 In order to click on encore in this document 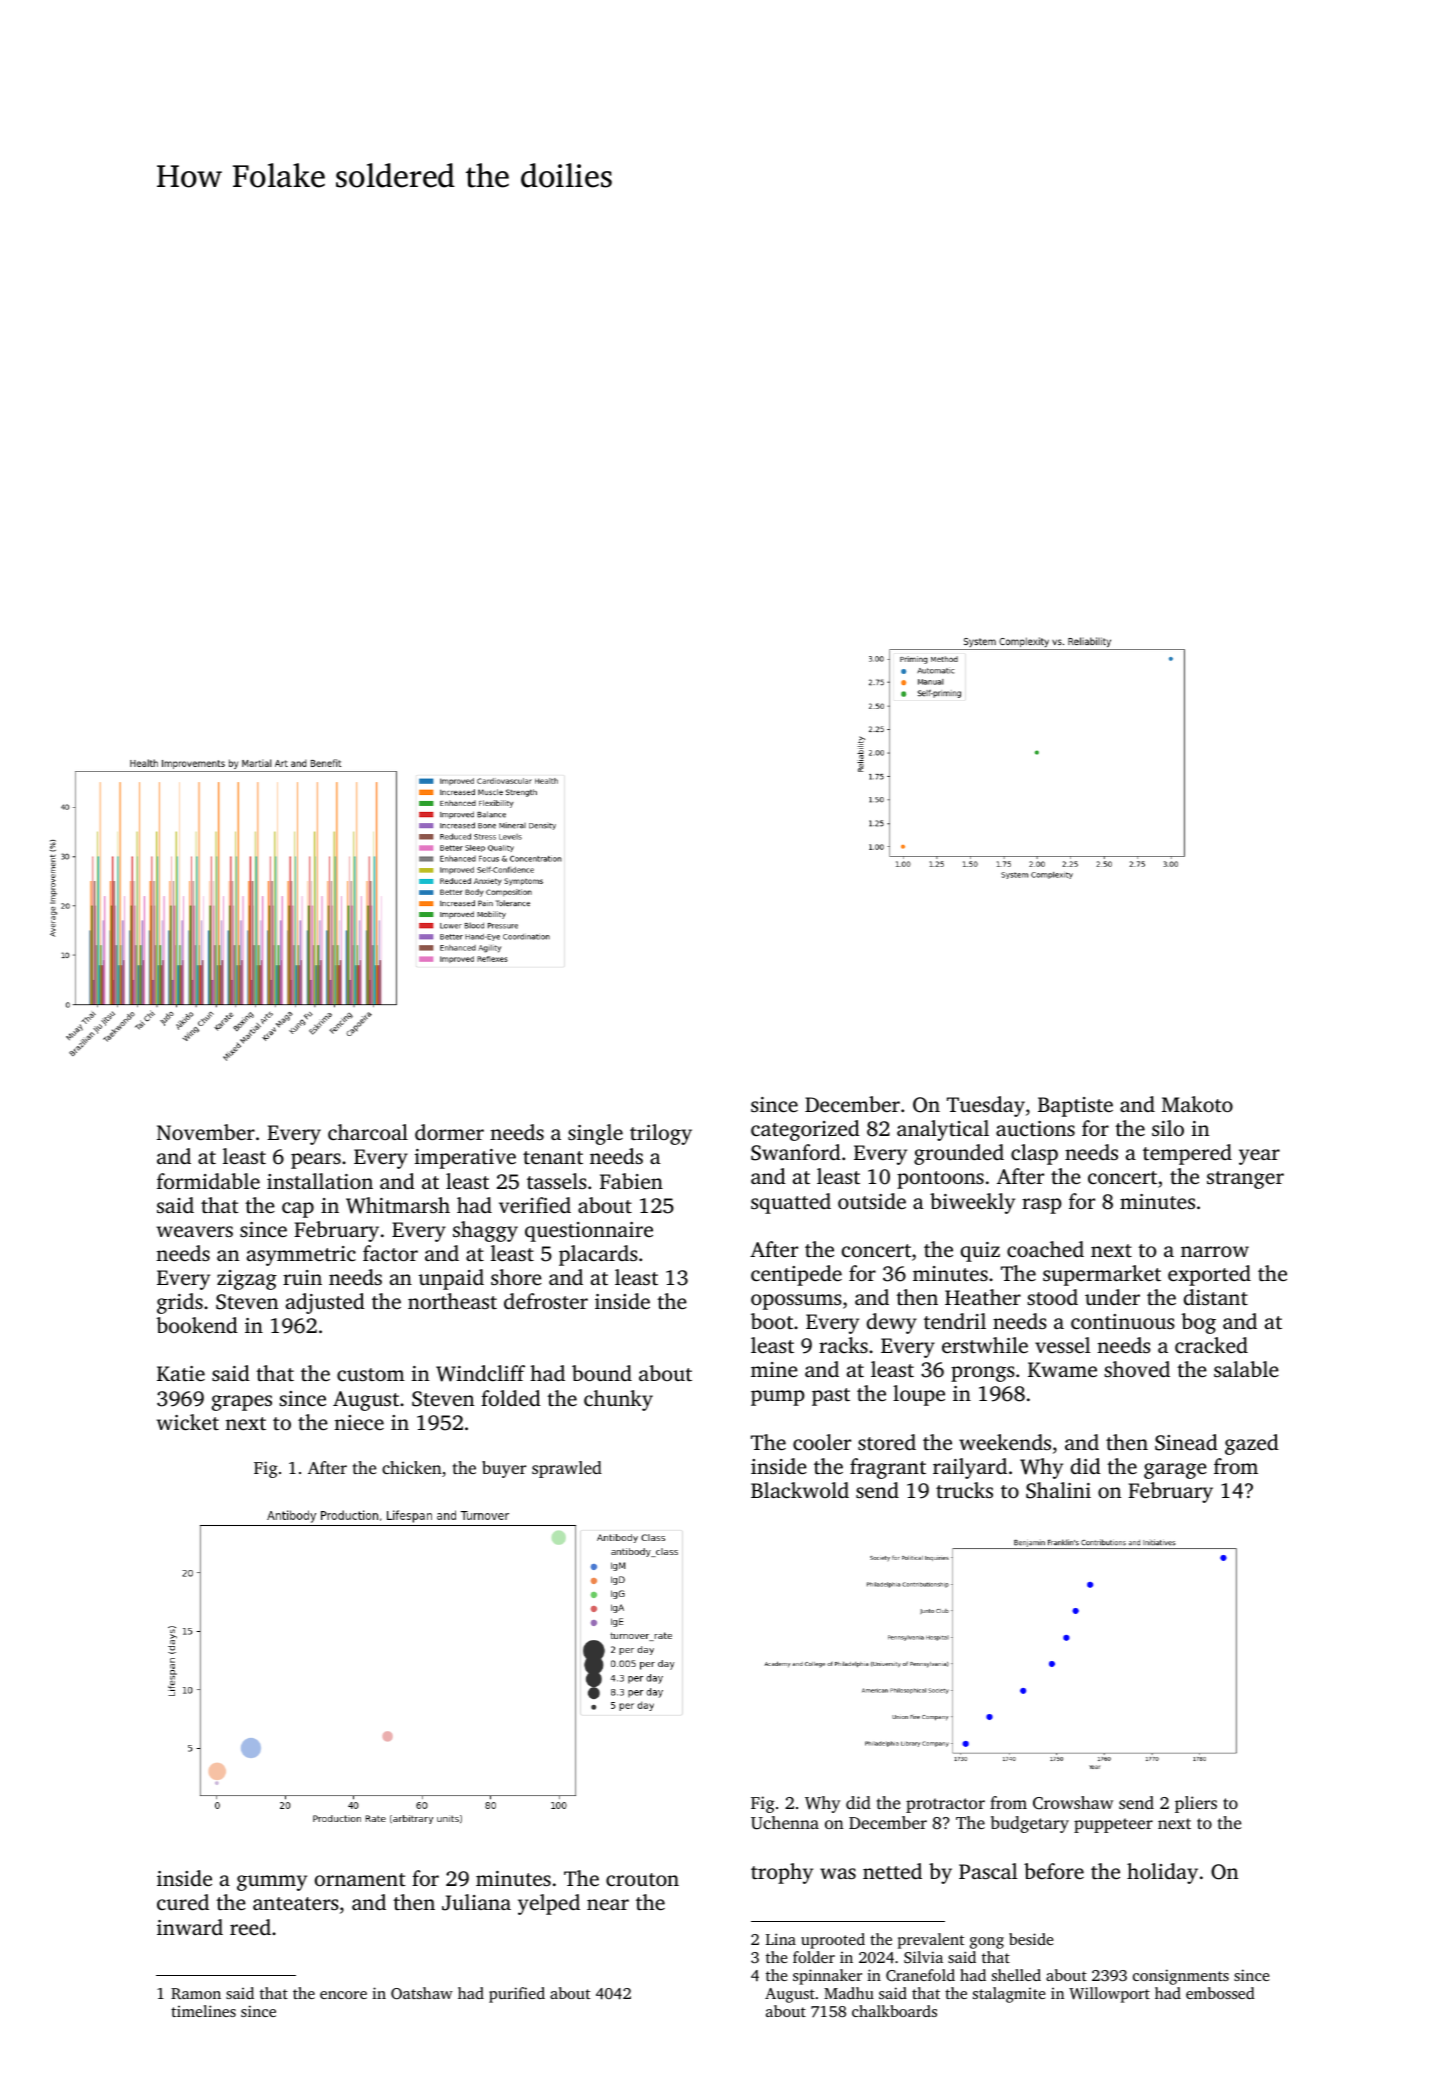, I will do `click(343, 1995)`.
